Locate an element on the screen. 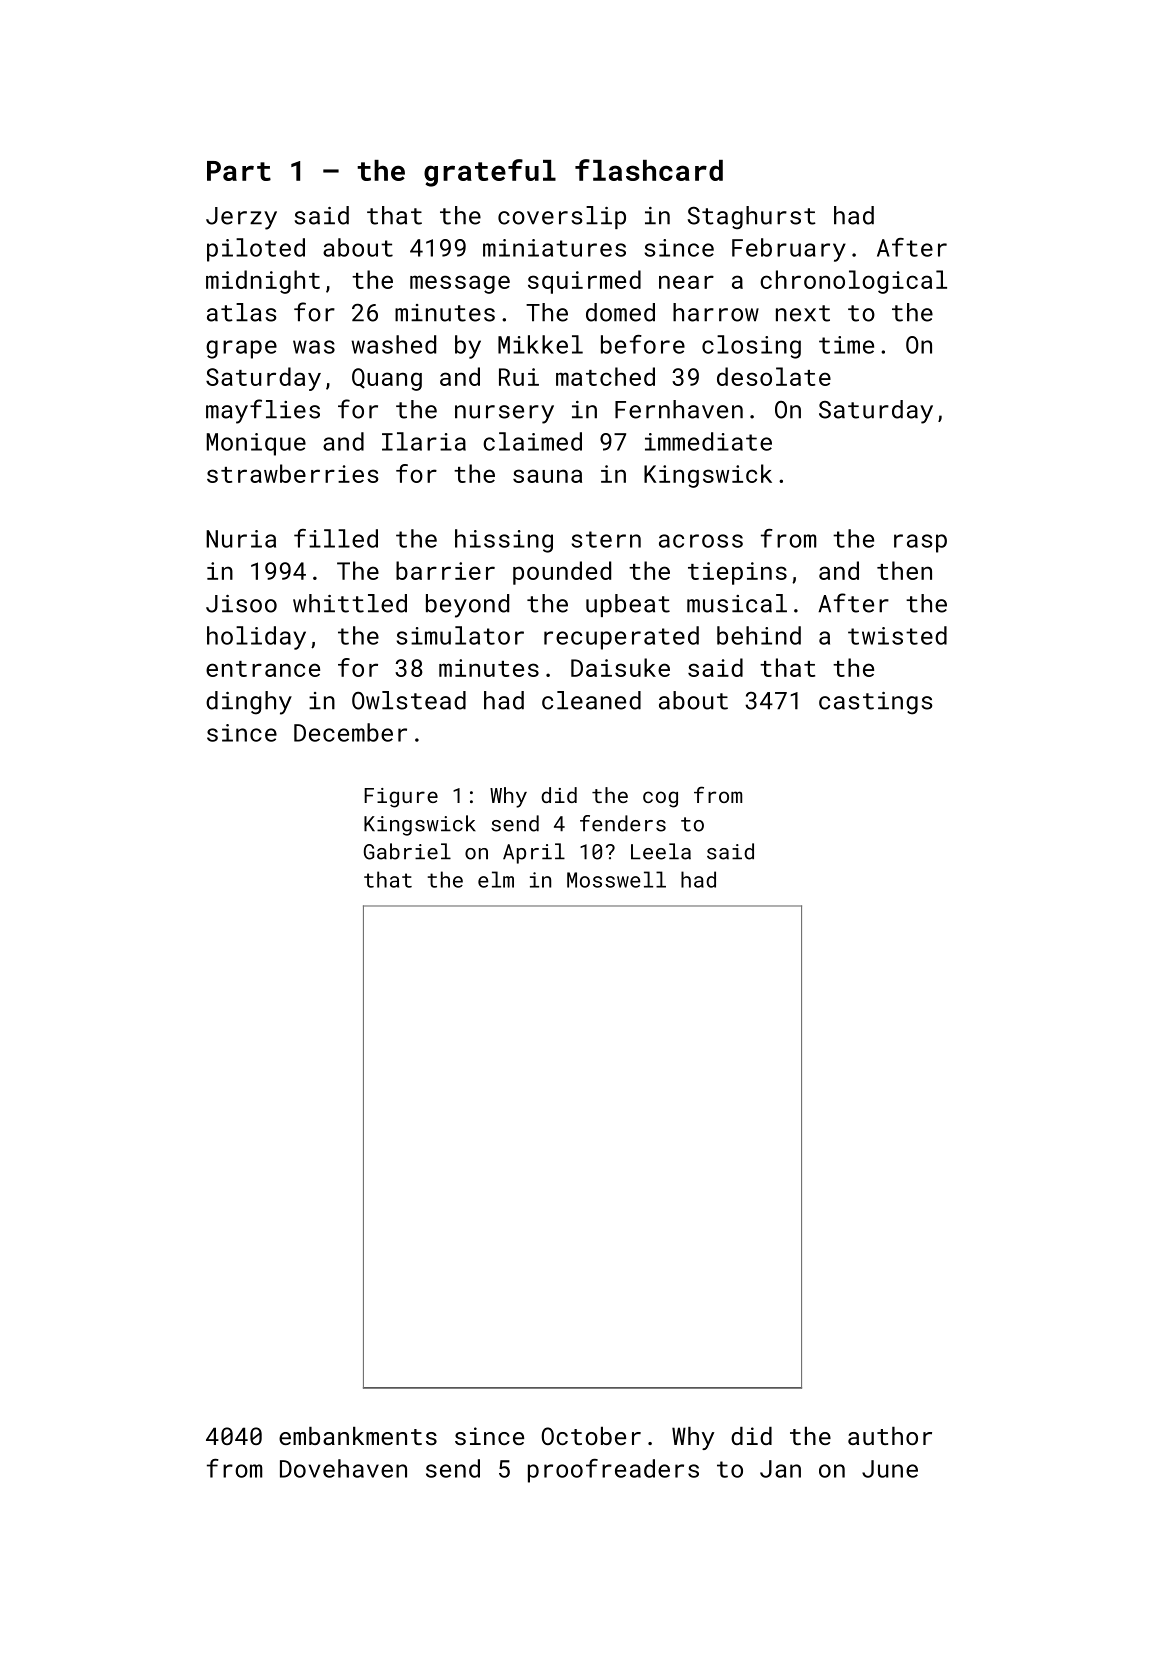  castings is located at coordinates (876, 703).
